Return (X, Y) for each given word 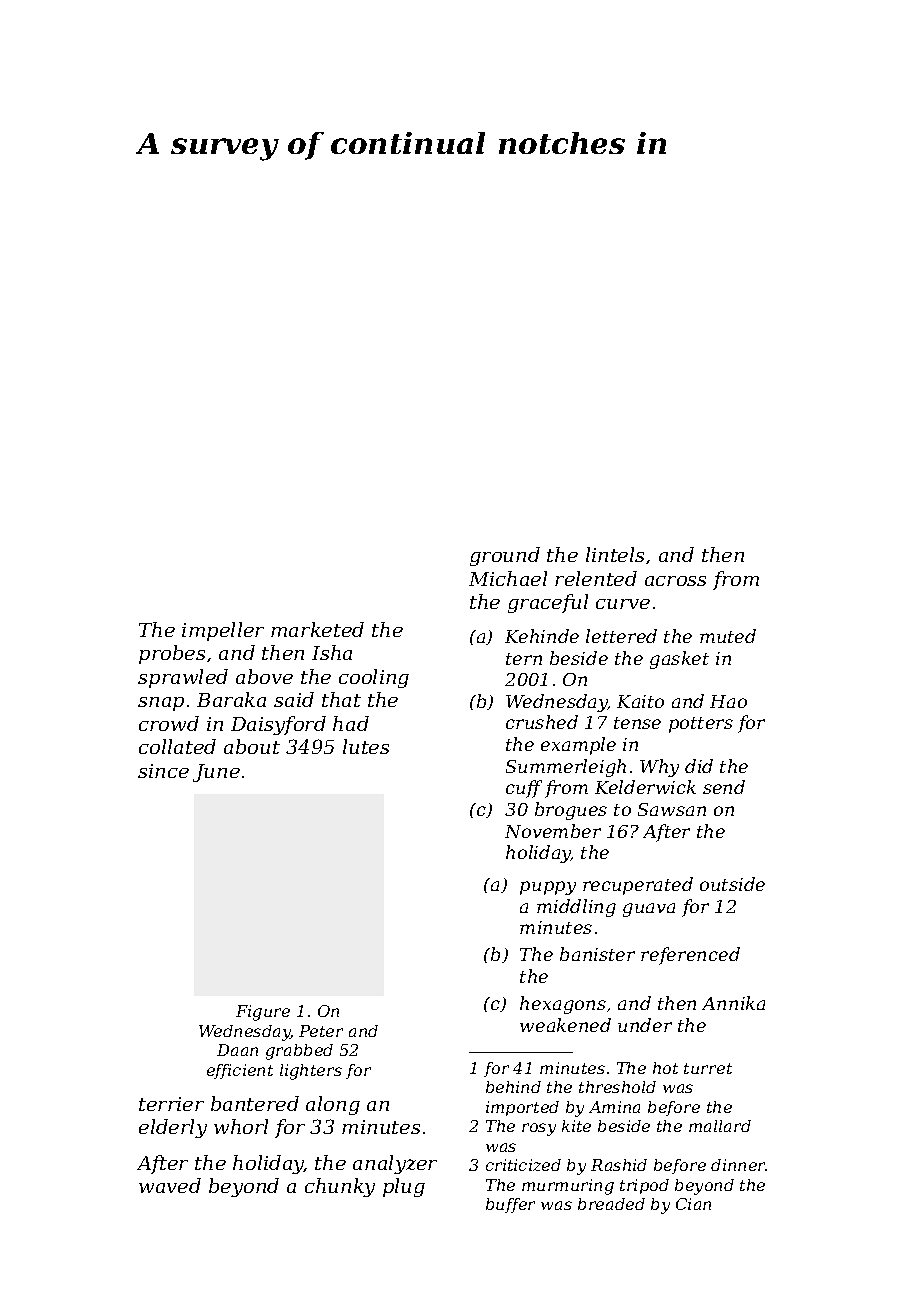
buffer (510, 1205)
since (163, 771)
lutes (366, 746)
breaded (611, 1204)
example (578, 746)
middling (576, 908)
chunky (340, 1187)
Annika (733, 1003)
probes (172, 654)
